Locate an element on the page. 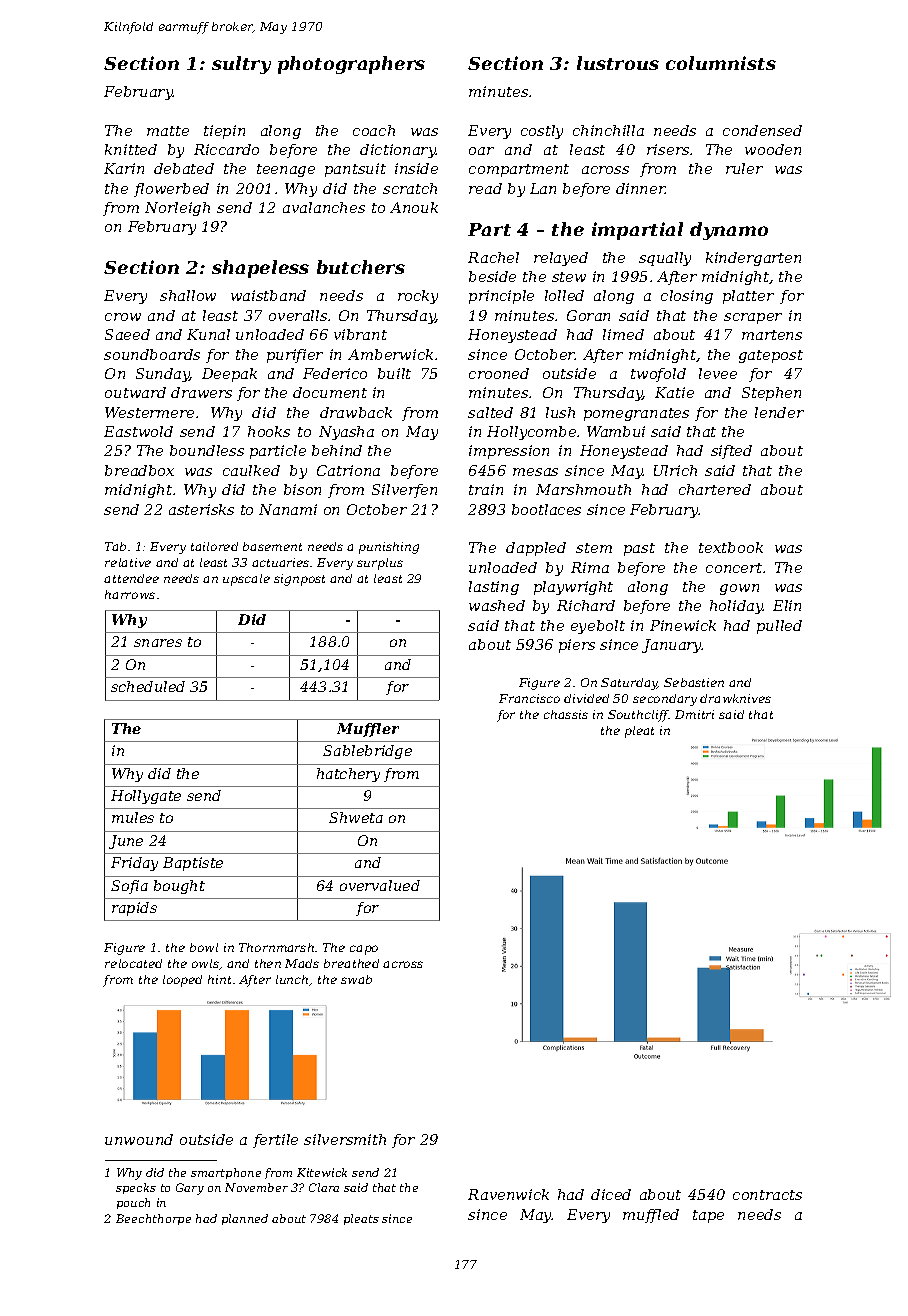  Rachel is located at coordinates (493, 257).
